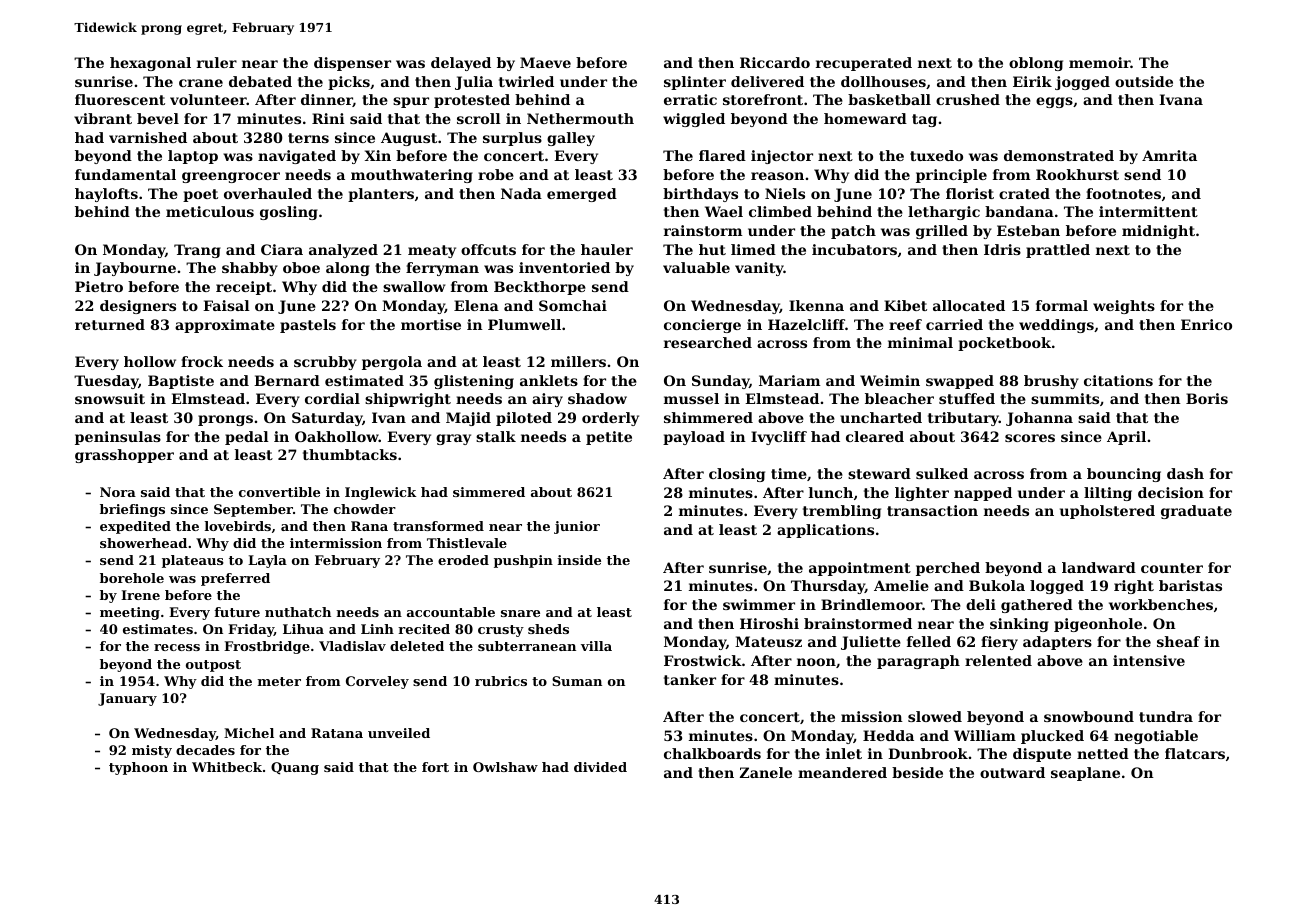  What do you see at coordinates (579, 560) in the screenshot?
I see `inside` at bounding box center [579, 560].
